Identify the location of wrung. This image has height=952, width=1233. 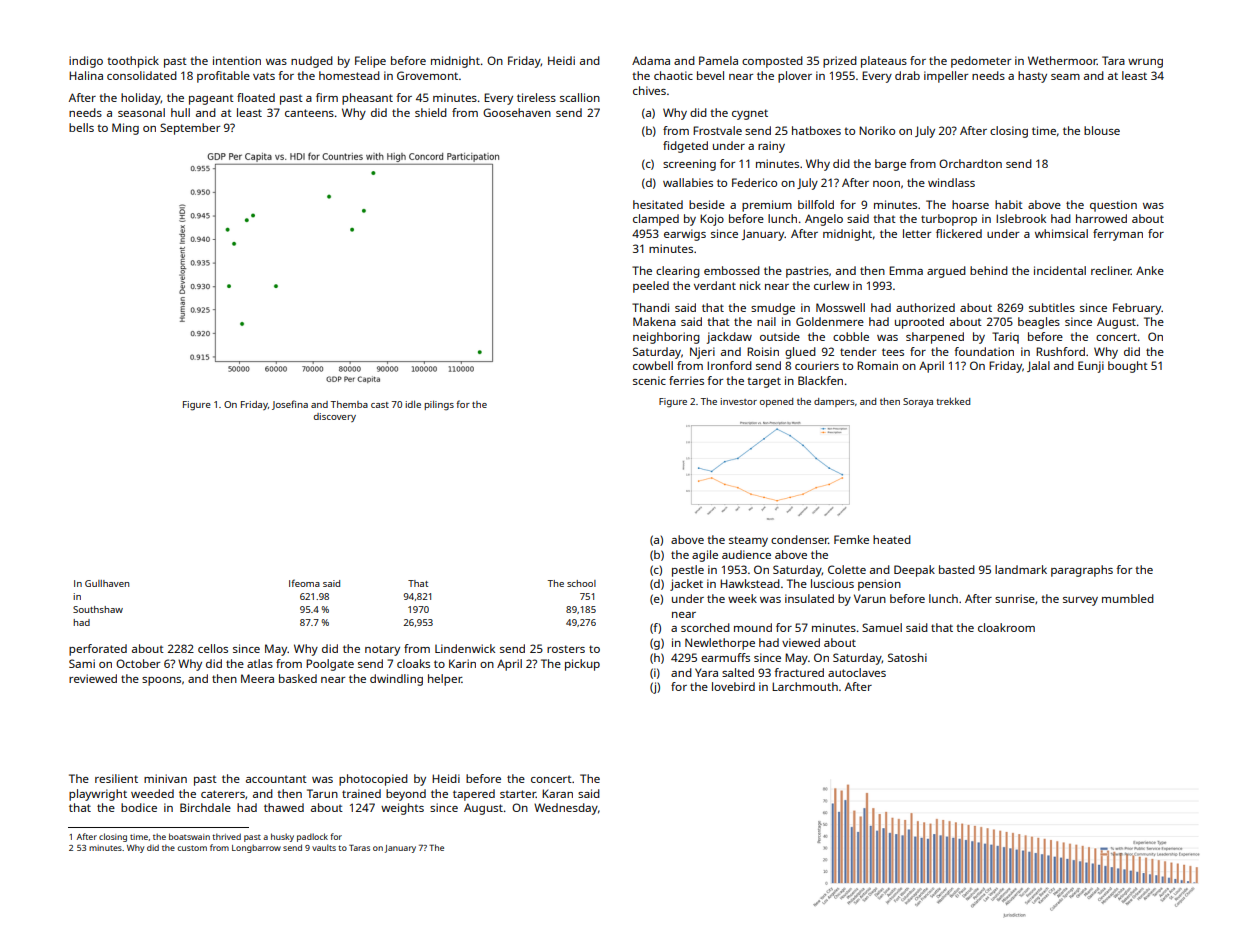
(1145, 63).
